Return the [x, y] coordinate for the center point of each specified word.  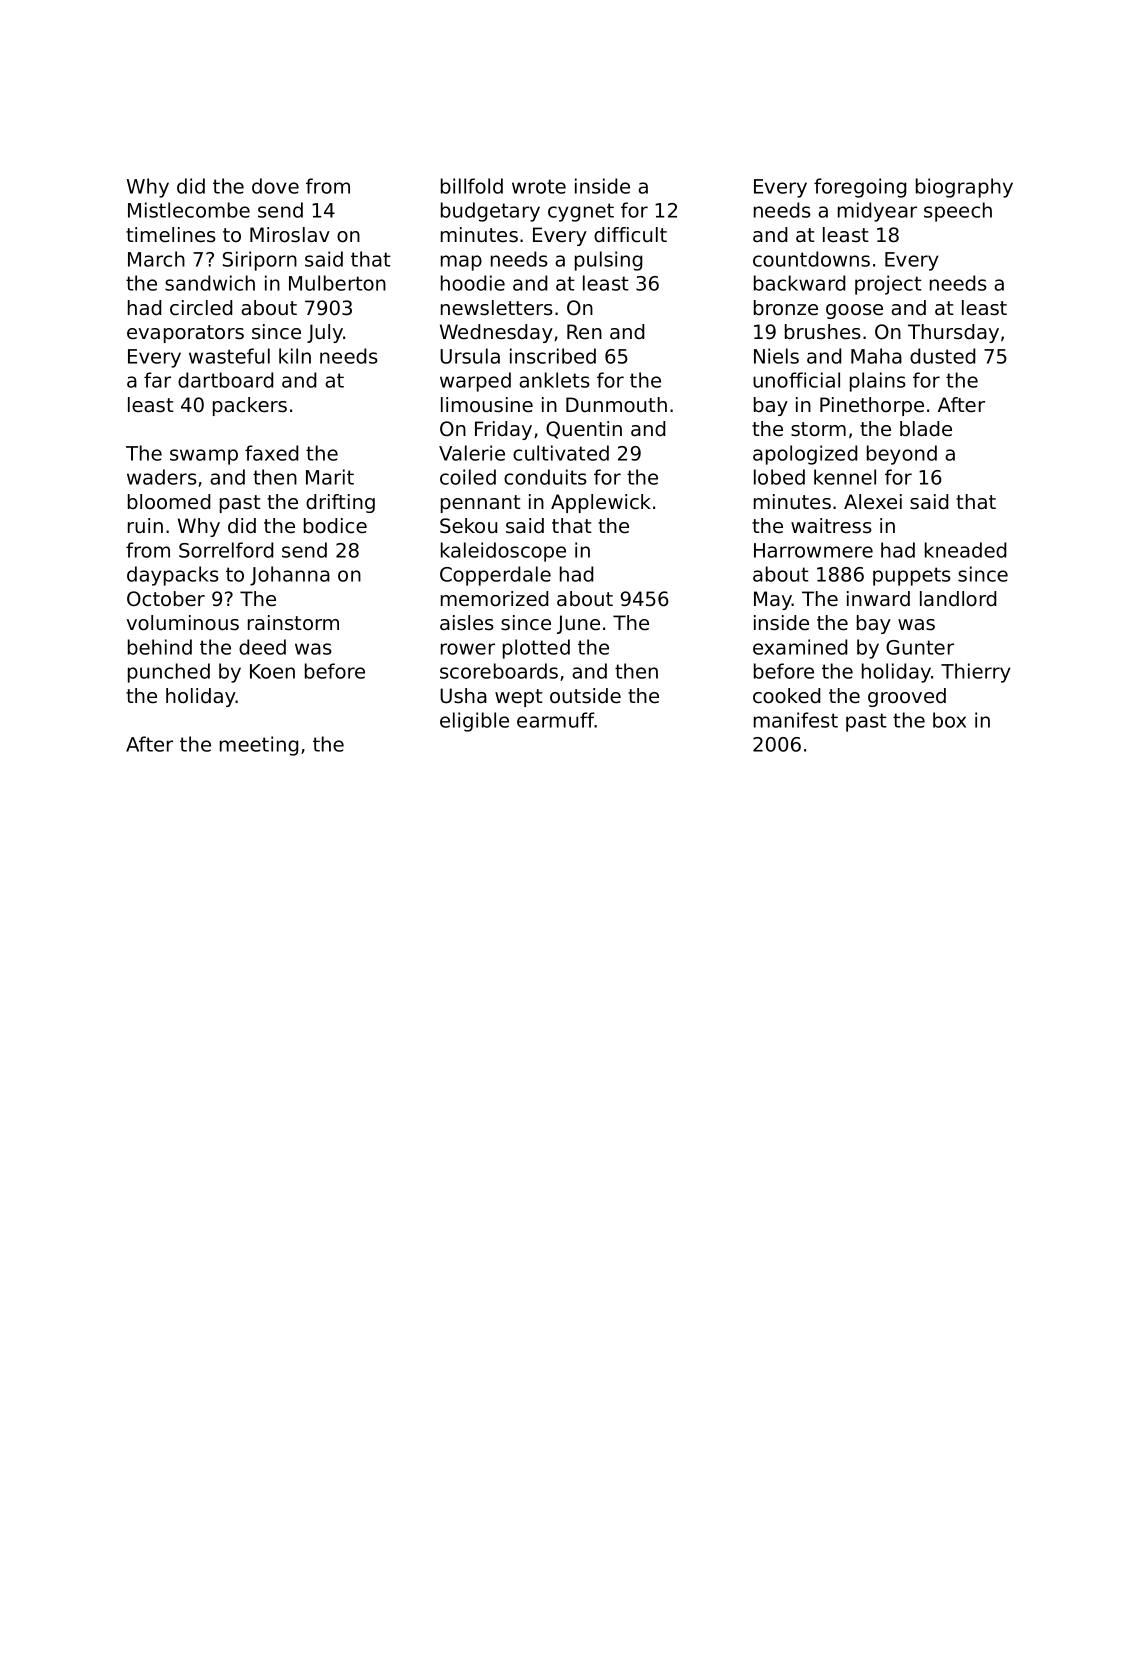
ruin [145, 526]
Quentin [584, 430]
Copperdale [495, 576]
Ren [584, 332]
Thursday [953, 333]
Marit [330, 477]
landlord [958, 599]
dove [275, 186]
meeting [259, 746]
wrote [539, 186]
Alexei [873, 502]
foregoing [860, 188]
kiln [295, 356]
